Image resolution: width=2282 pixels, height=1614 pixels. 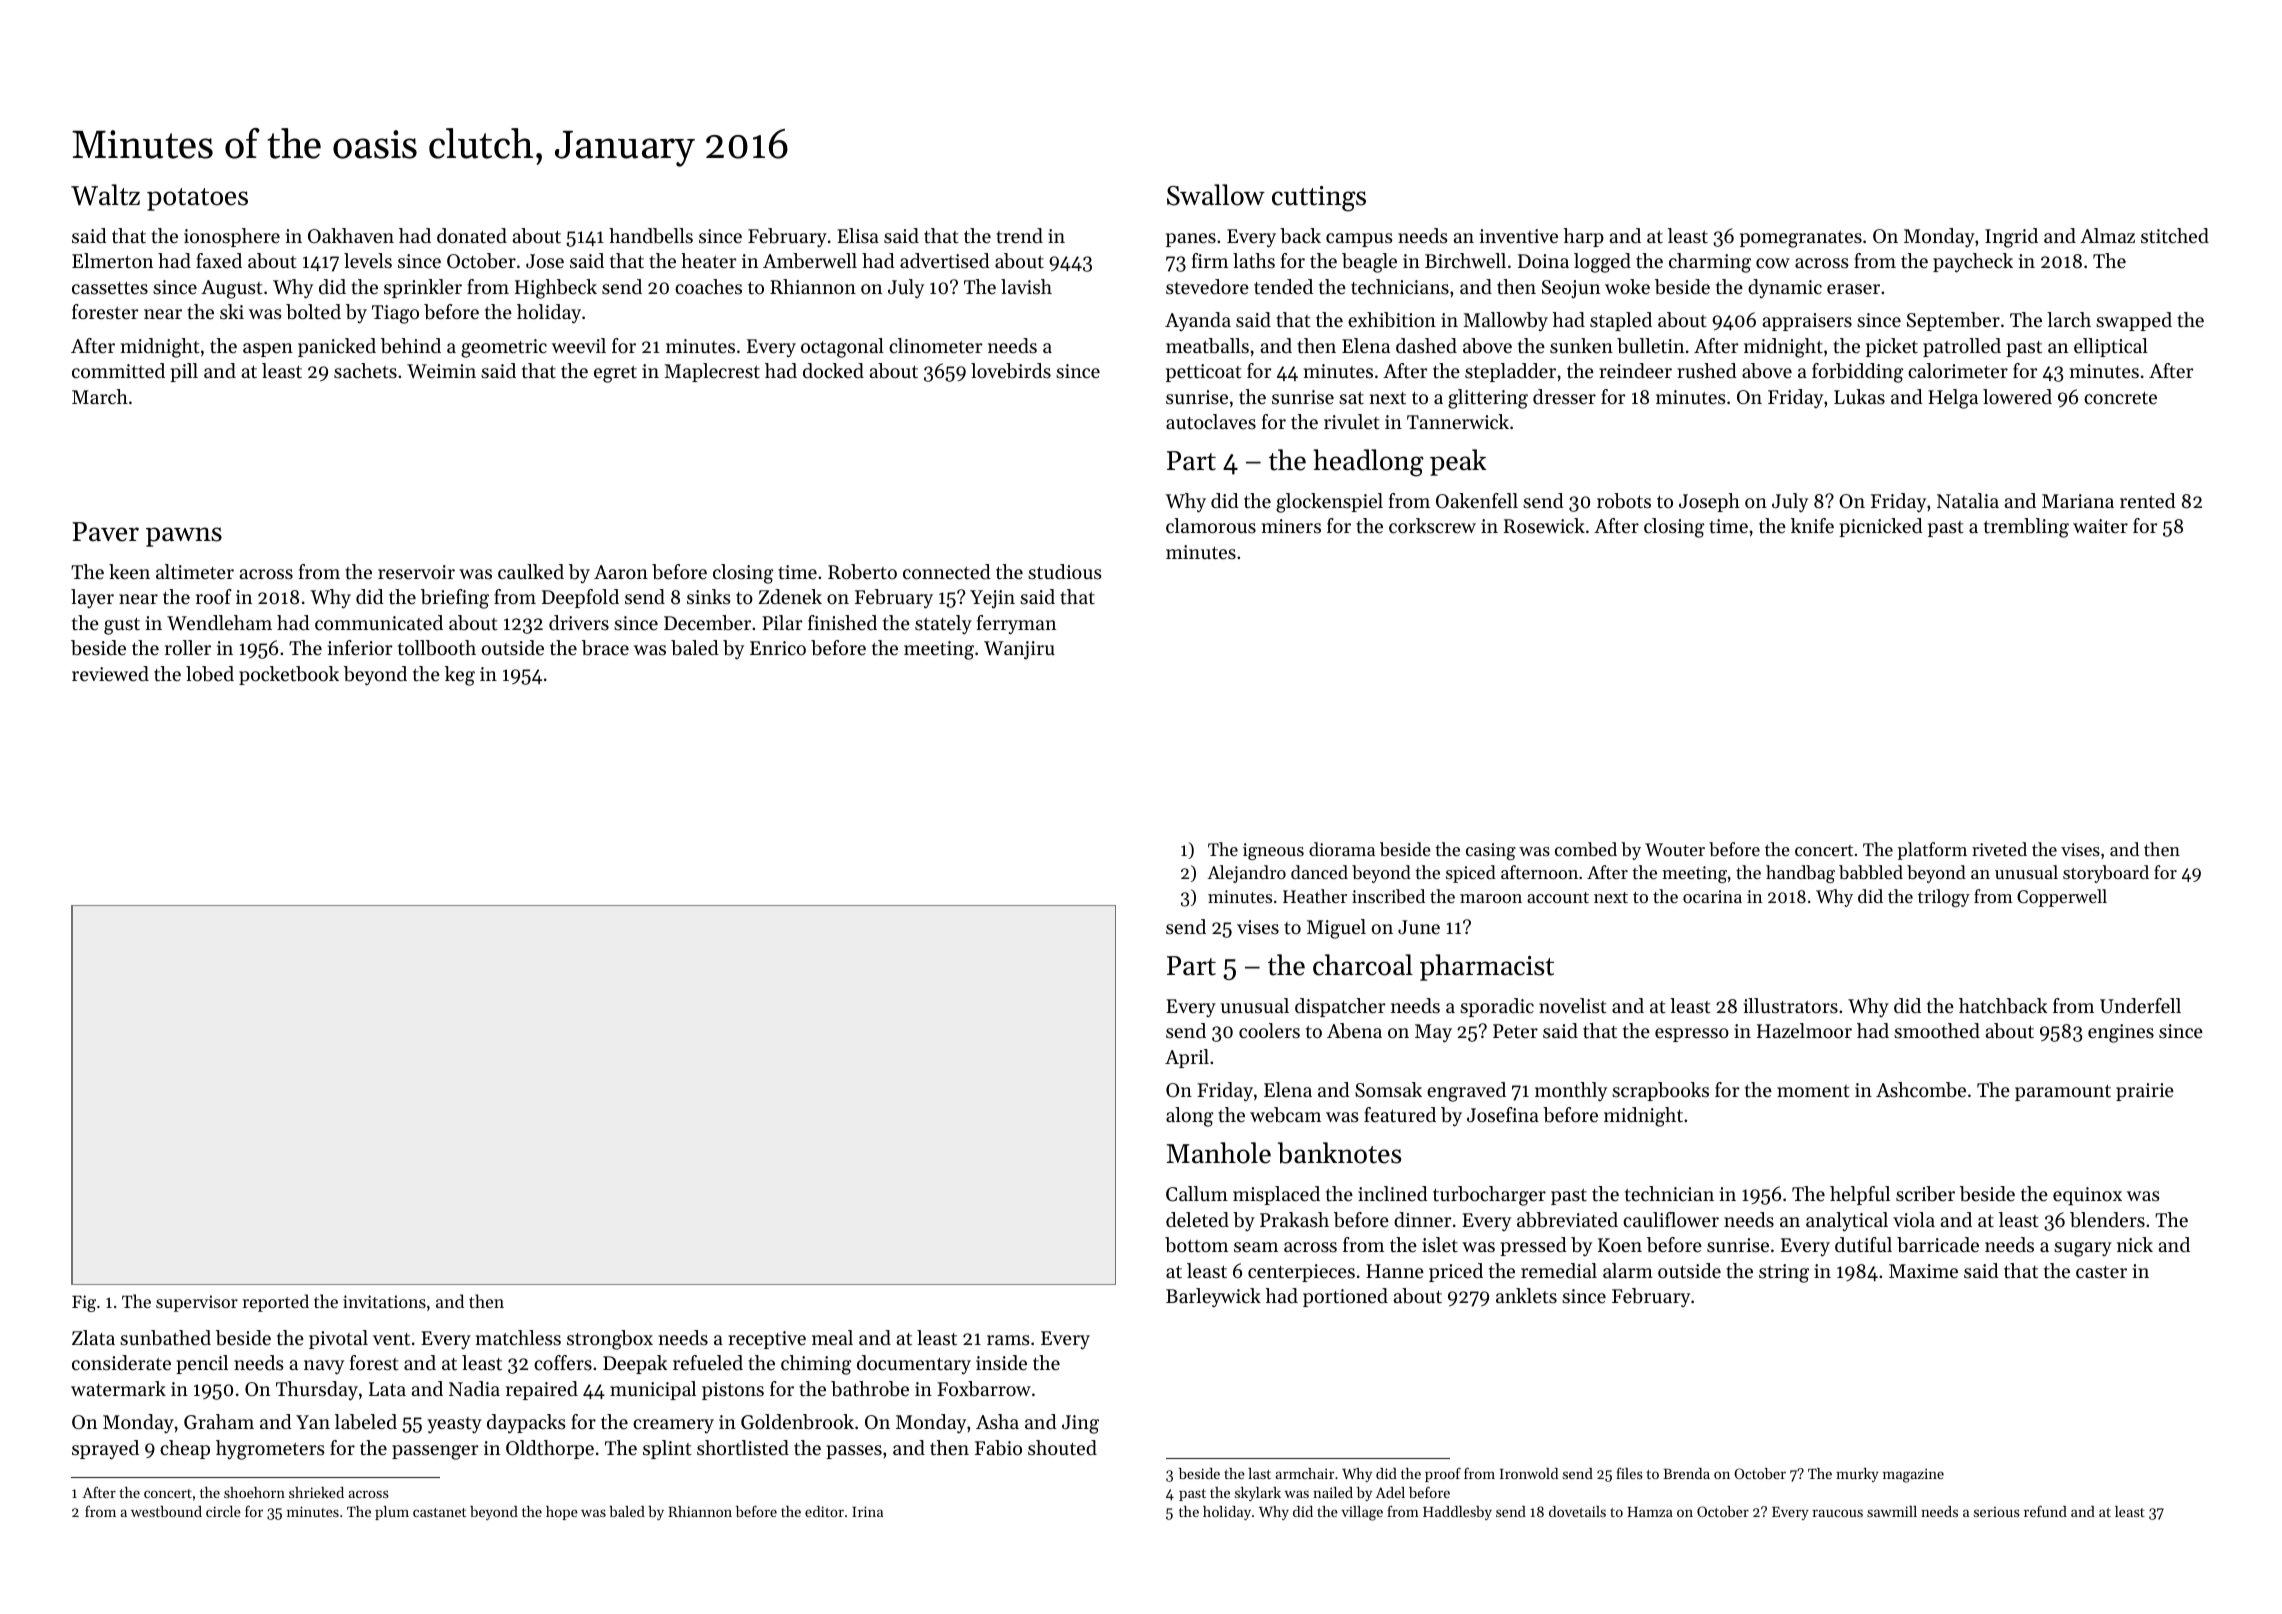 I want to click on potatoes, so click(x=197, y=199).
